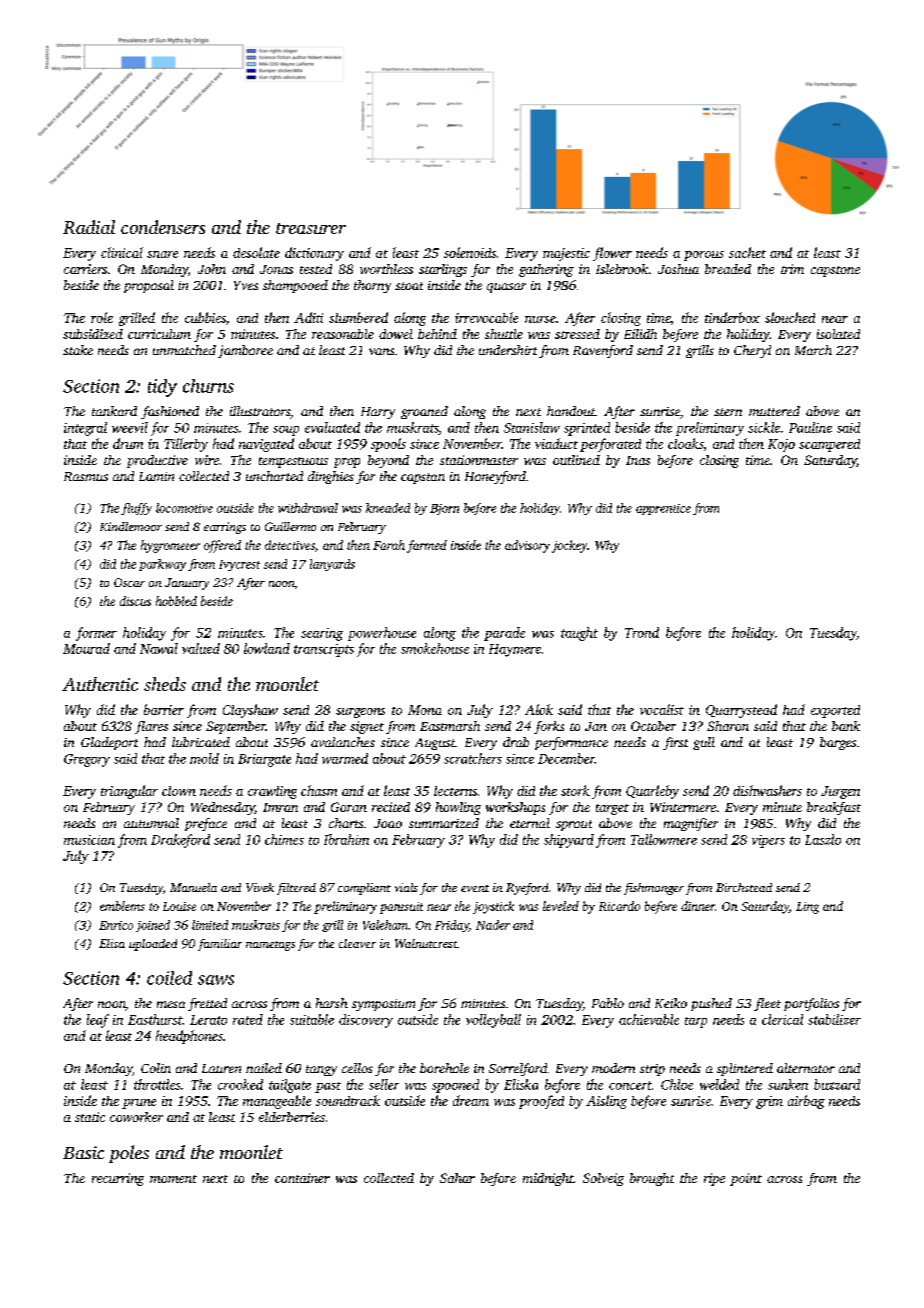  What do you see at coordinates (663, 509) in the document?
I see `apprentice` at bounding box center [663, 509].
